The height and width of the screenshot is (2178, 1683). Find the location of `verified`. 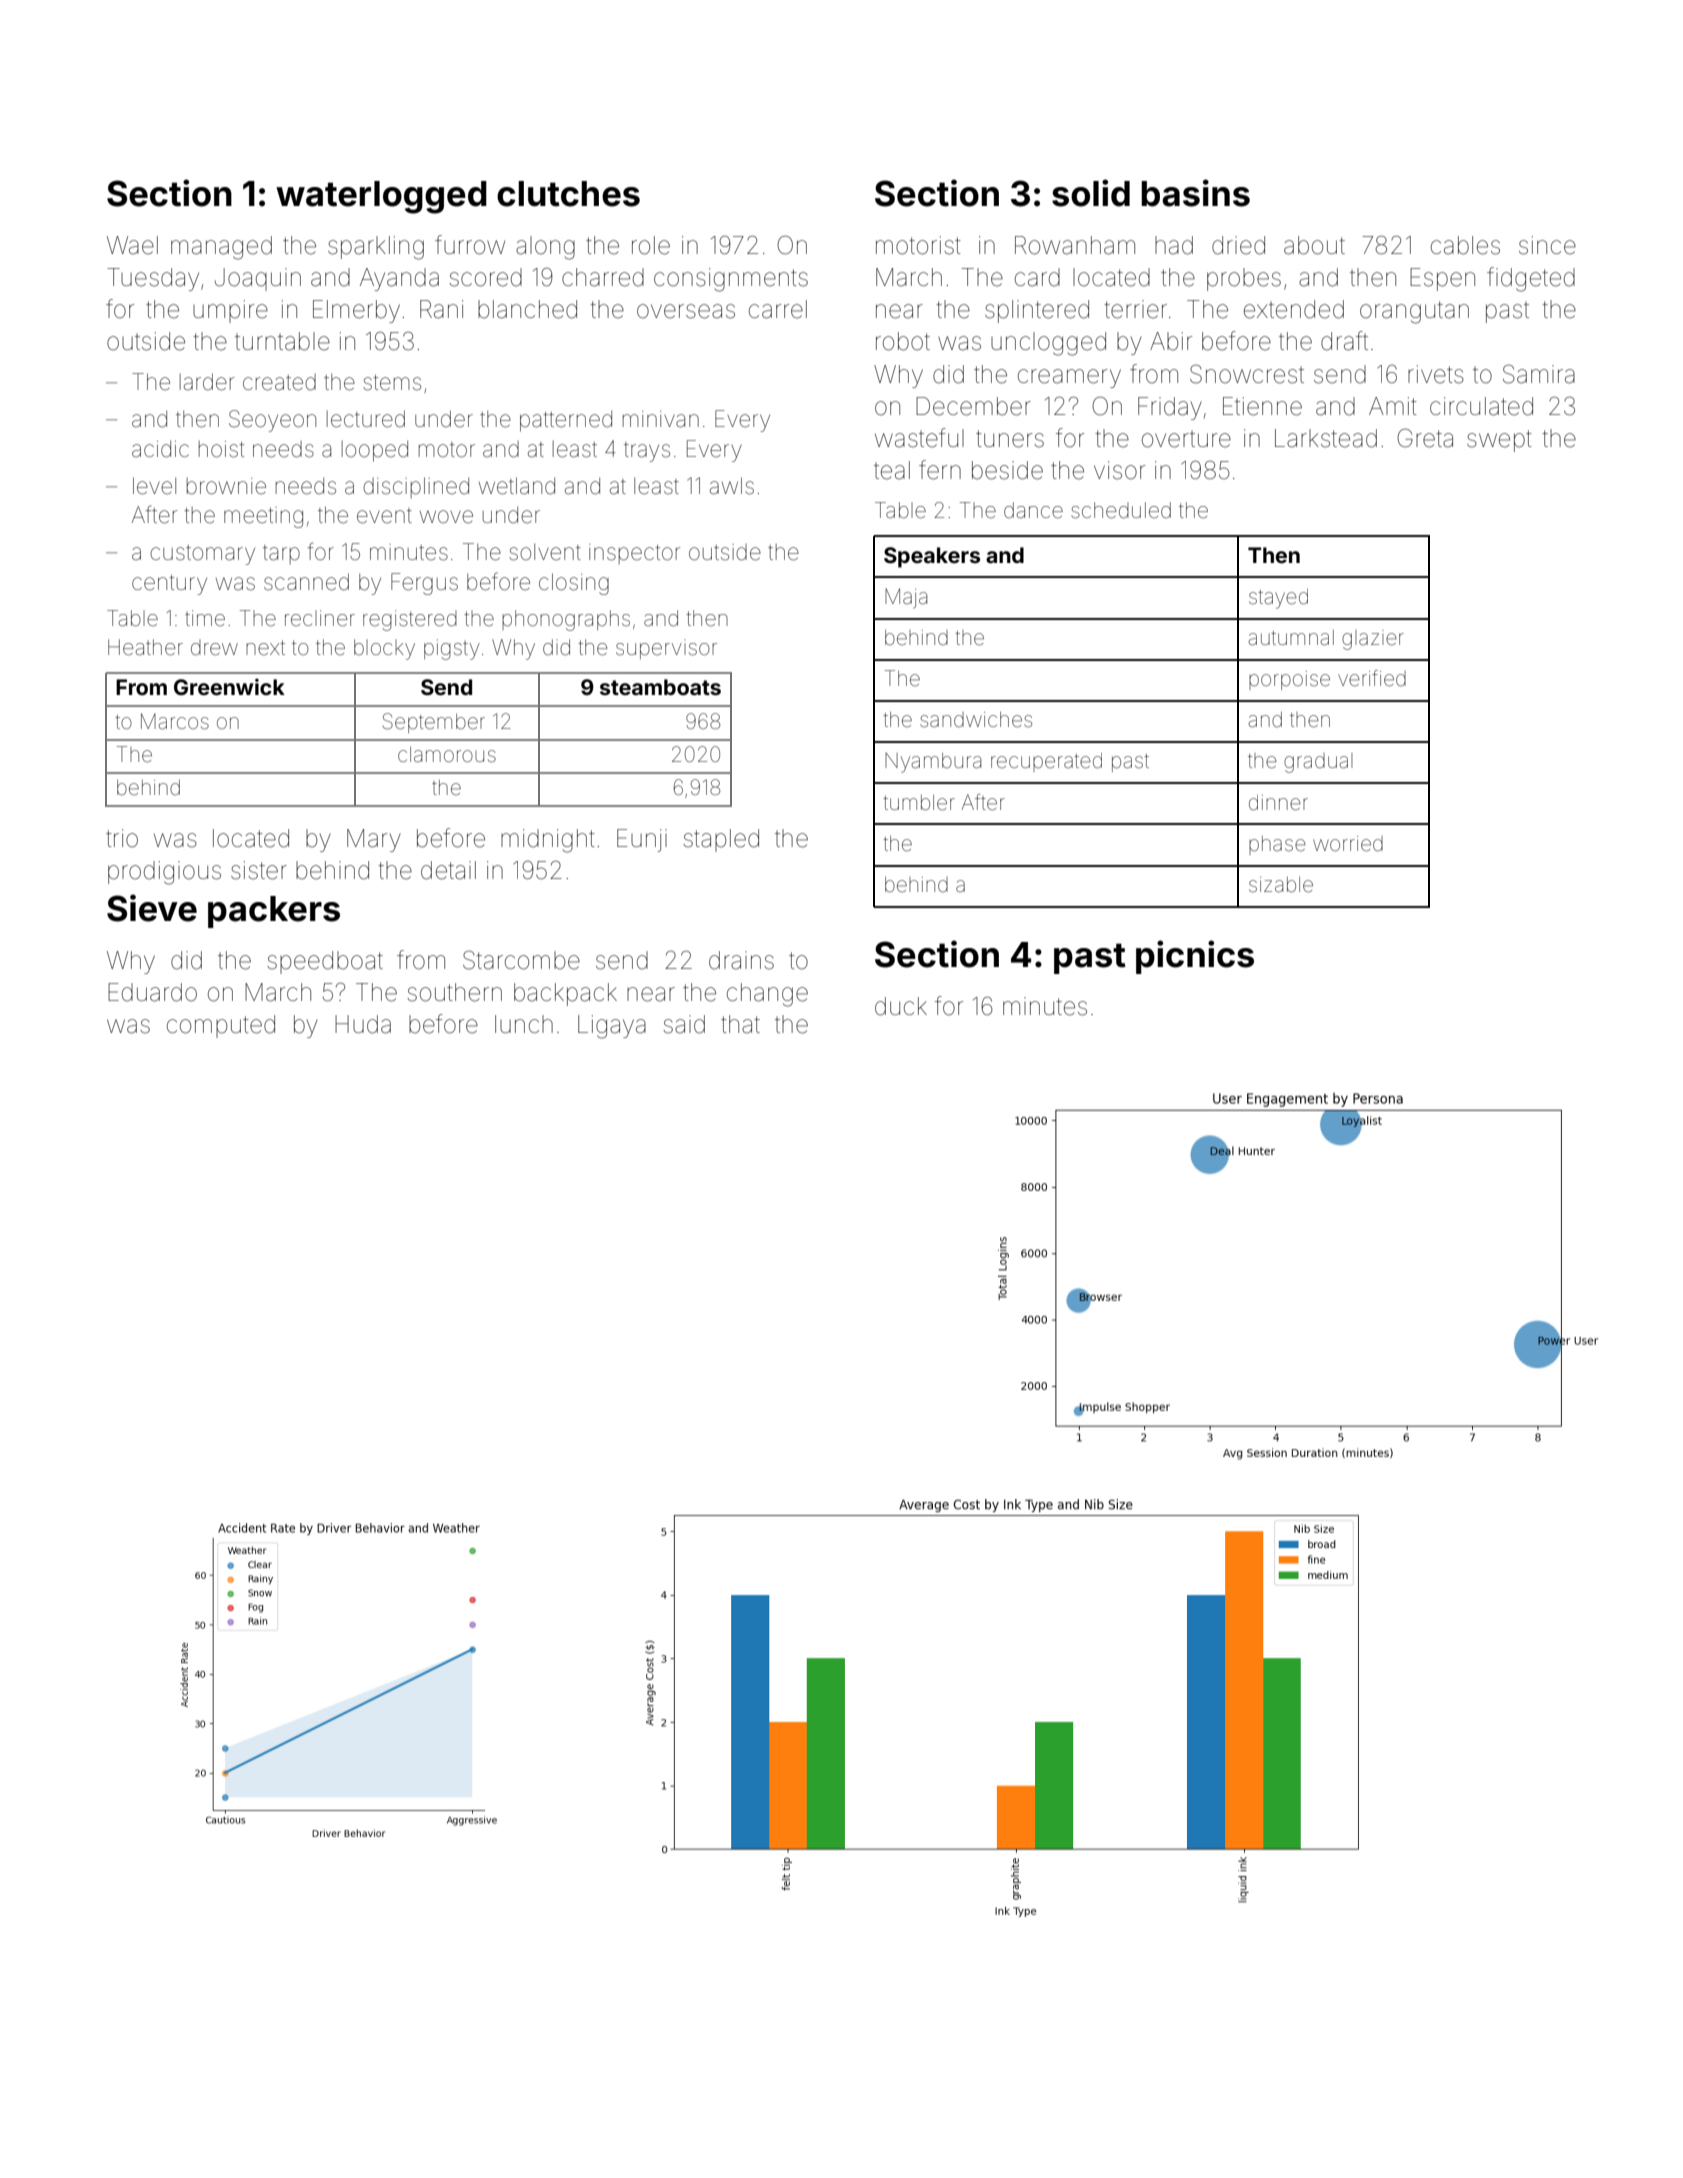

verified is located at coordinates (1372, 678).
